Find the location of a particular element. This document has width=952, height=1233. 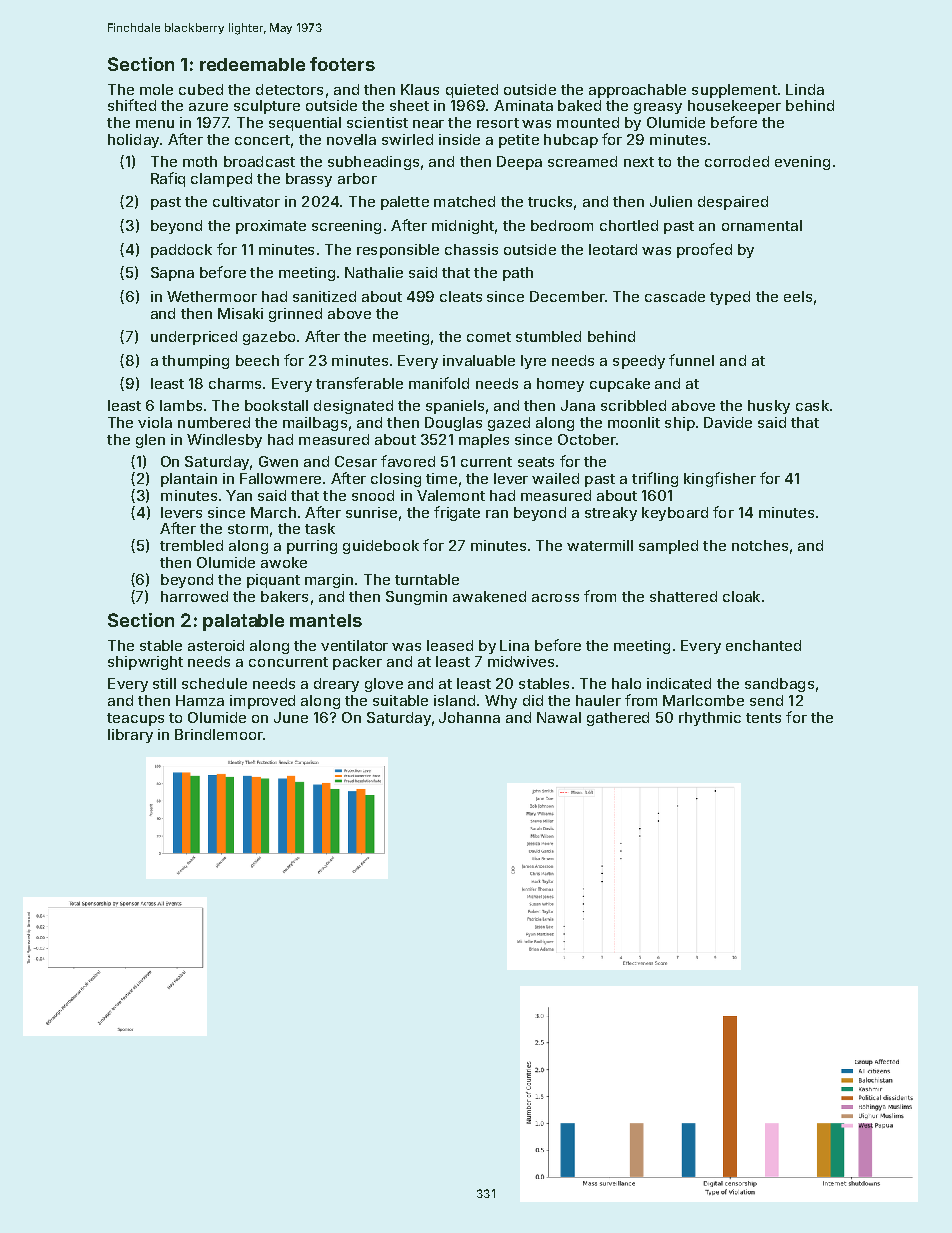

Valemont is located at coordinates (451, 495).
